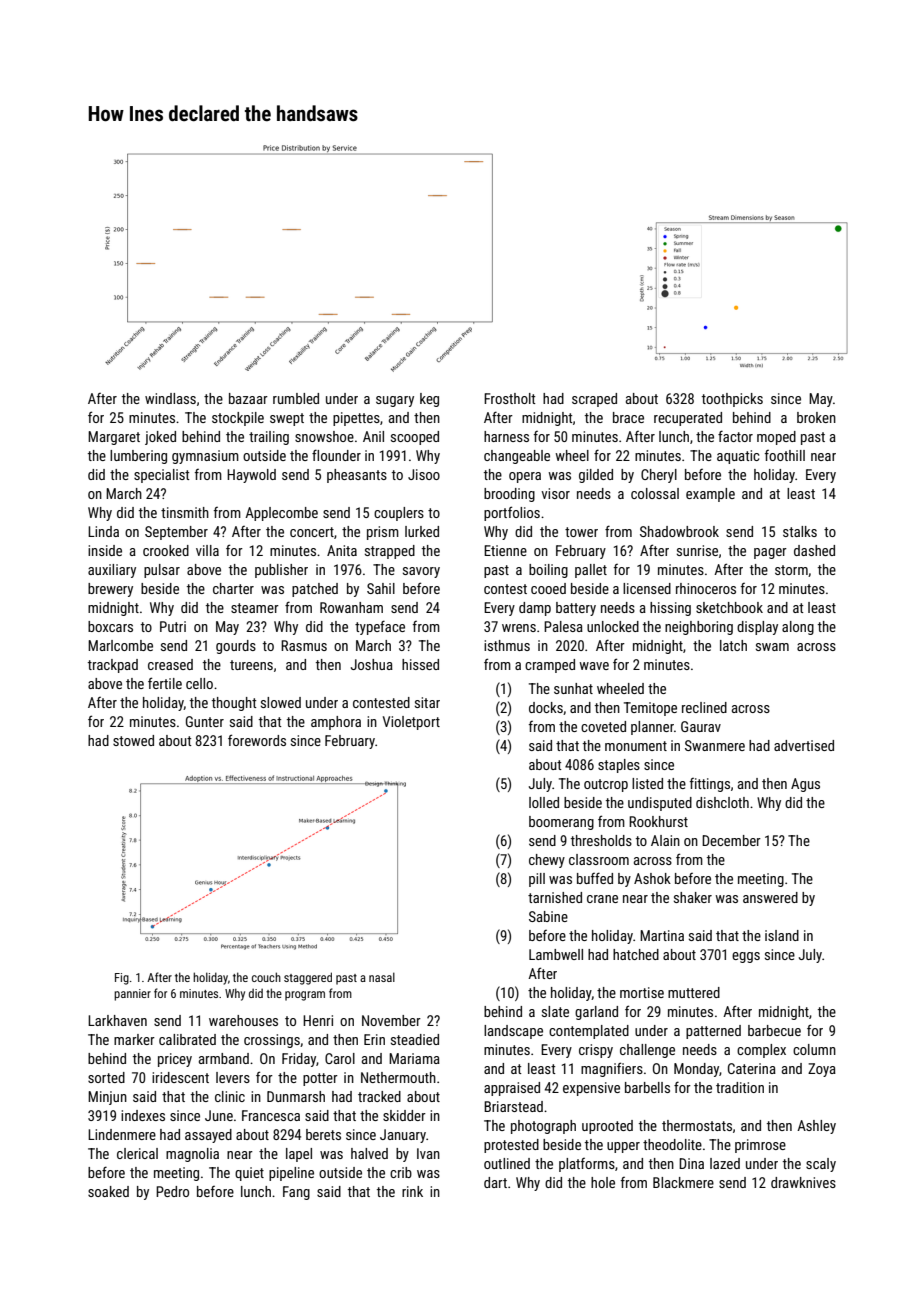 The width and height of the screenshot is (924, 1314). Describe the element at coordinates (257, 740) in the screenshot. I see `forewords` at that location.
